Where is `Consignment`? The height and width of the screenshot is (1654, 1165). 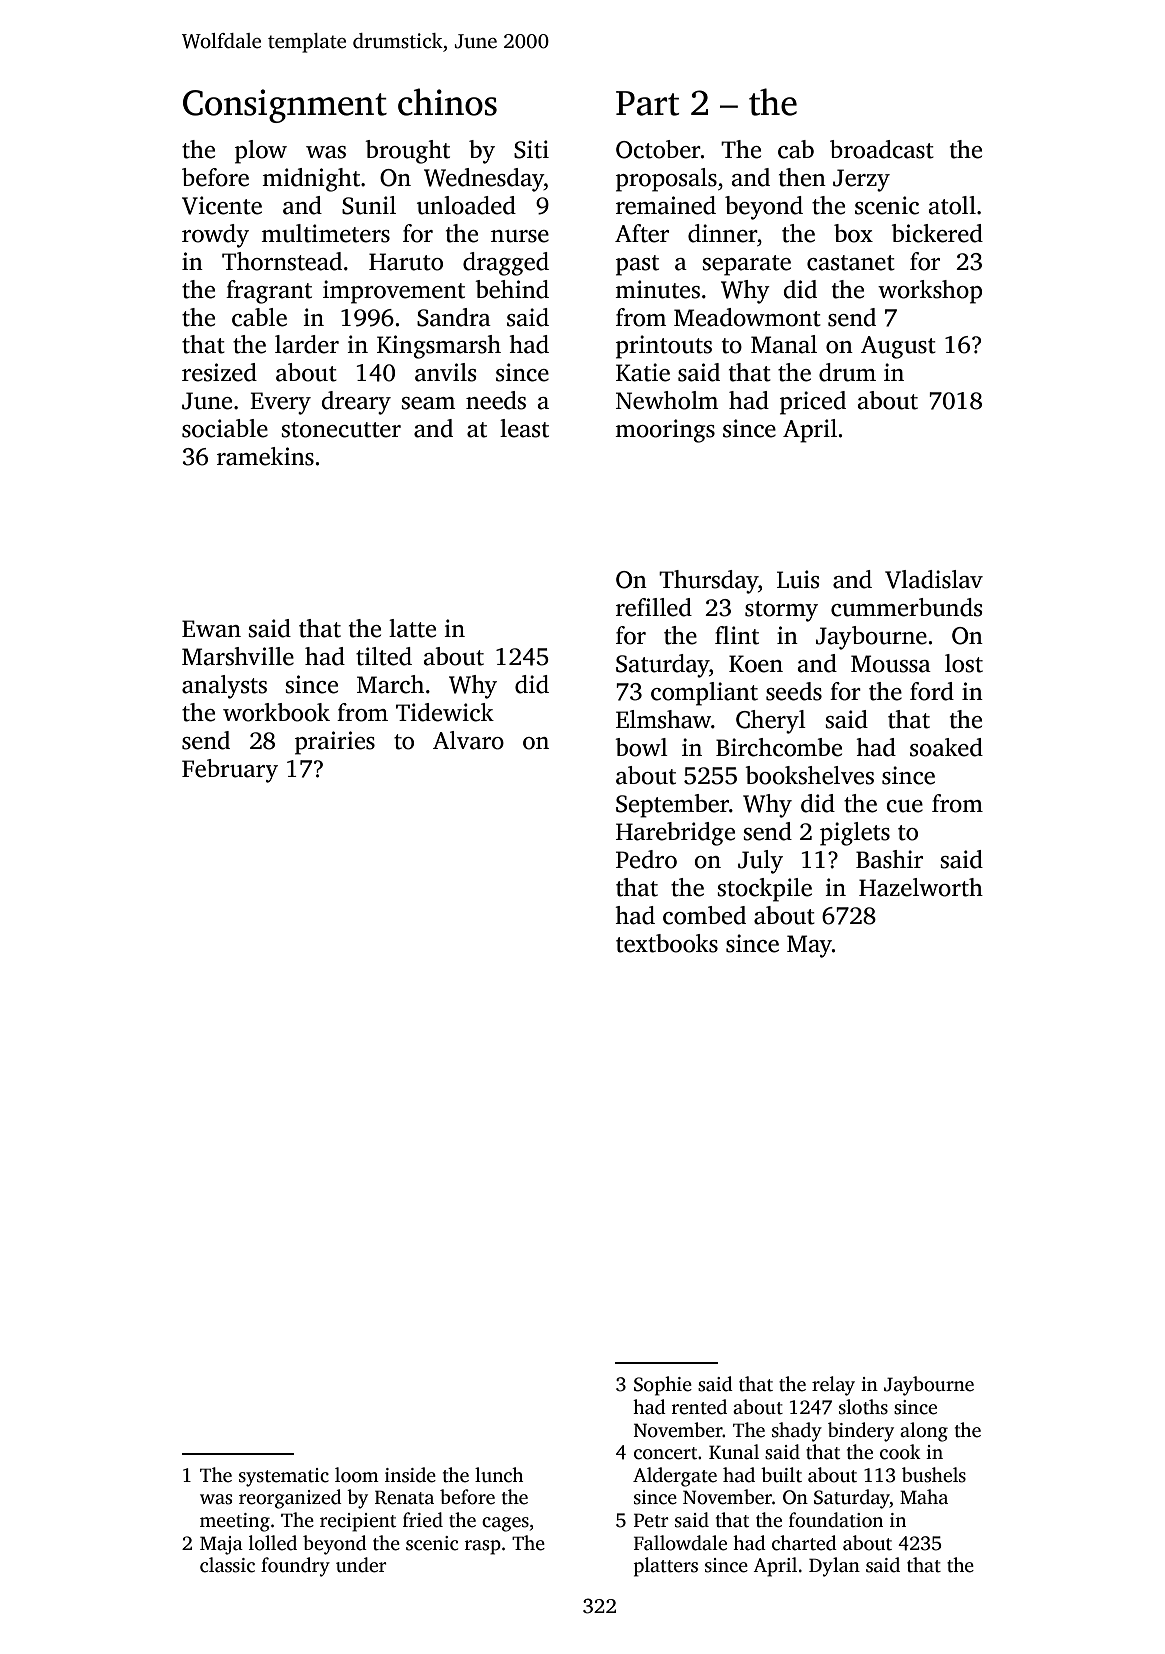
Consignment is located at coordinates (285, 106).
